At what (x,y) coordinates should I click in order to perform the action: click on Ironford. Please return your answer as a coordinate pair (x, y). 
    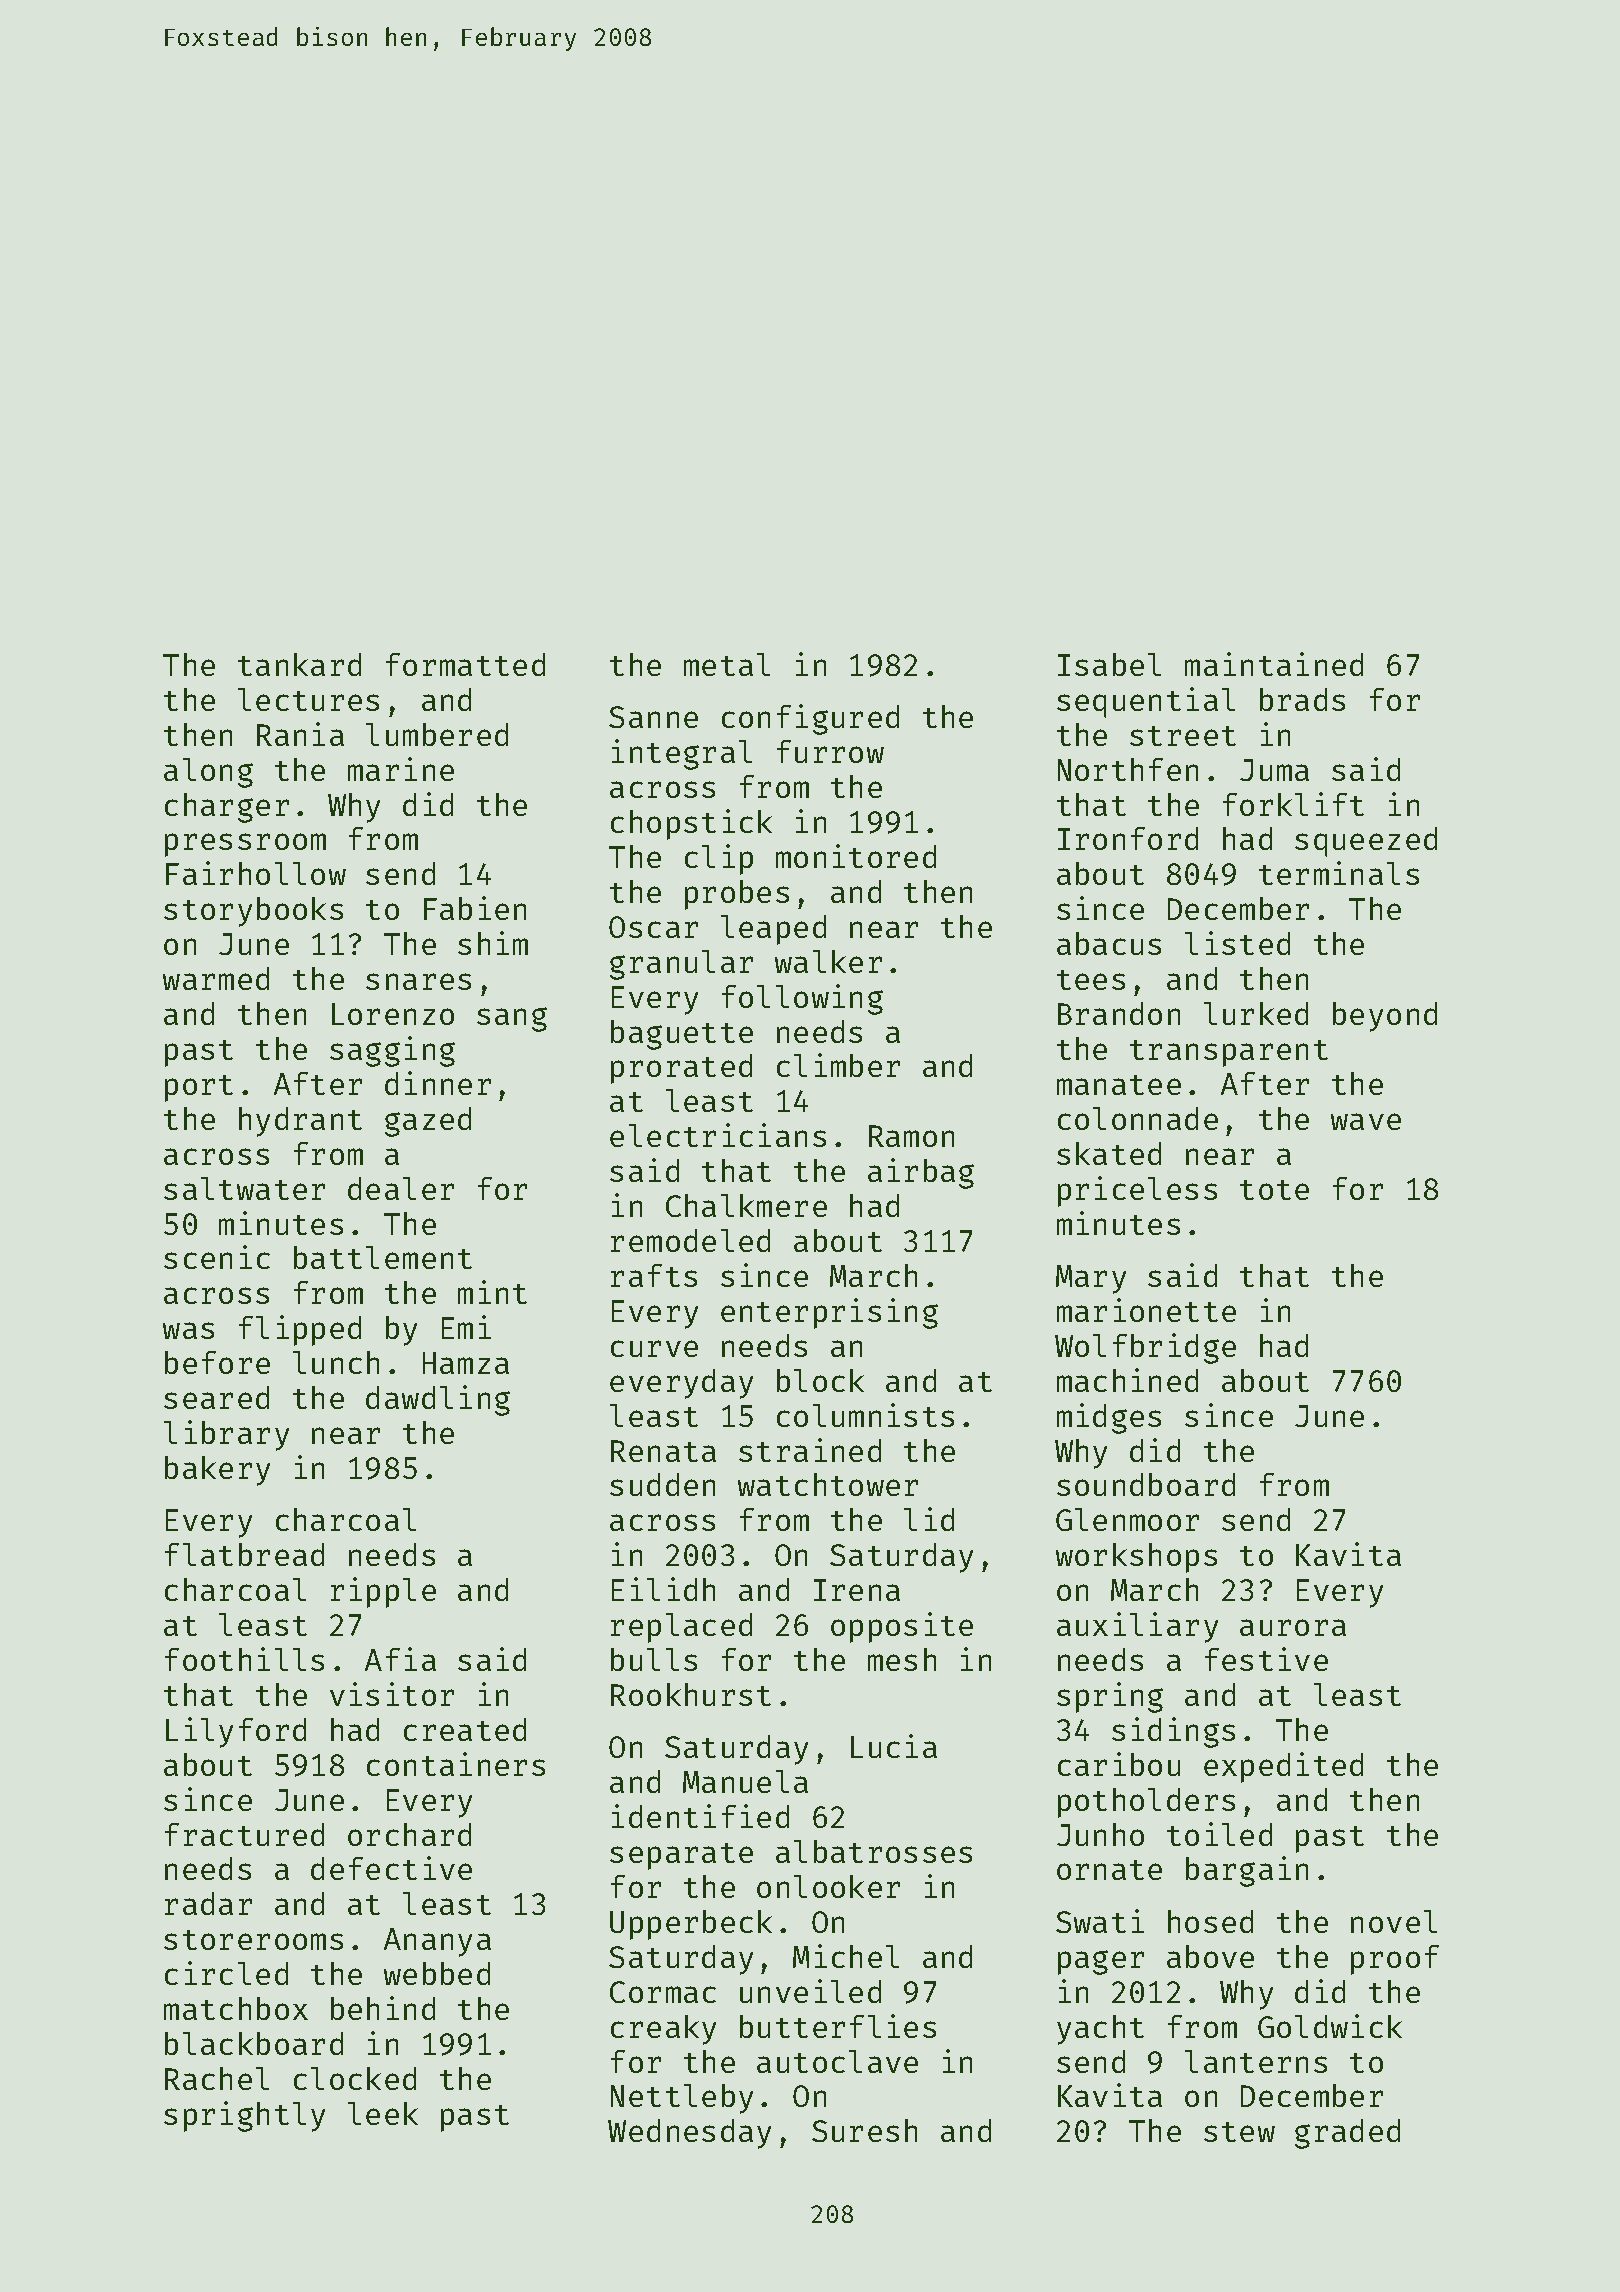
    Looking at the image, I should click on (1128, 838).
